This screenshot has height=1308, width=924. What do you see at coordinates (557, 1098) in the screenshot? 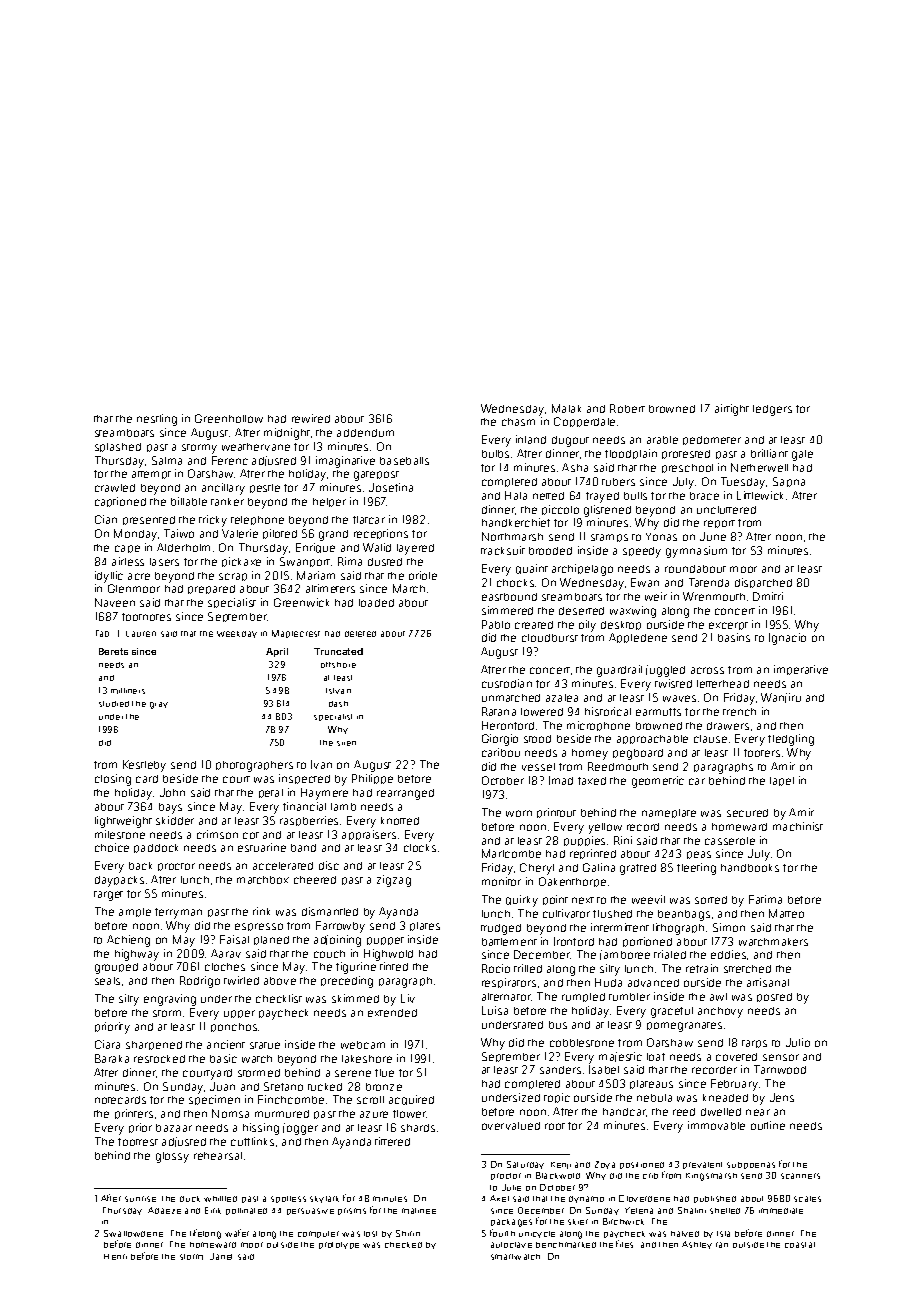
I see `topic` at bounding box center [557, 1098].
